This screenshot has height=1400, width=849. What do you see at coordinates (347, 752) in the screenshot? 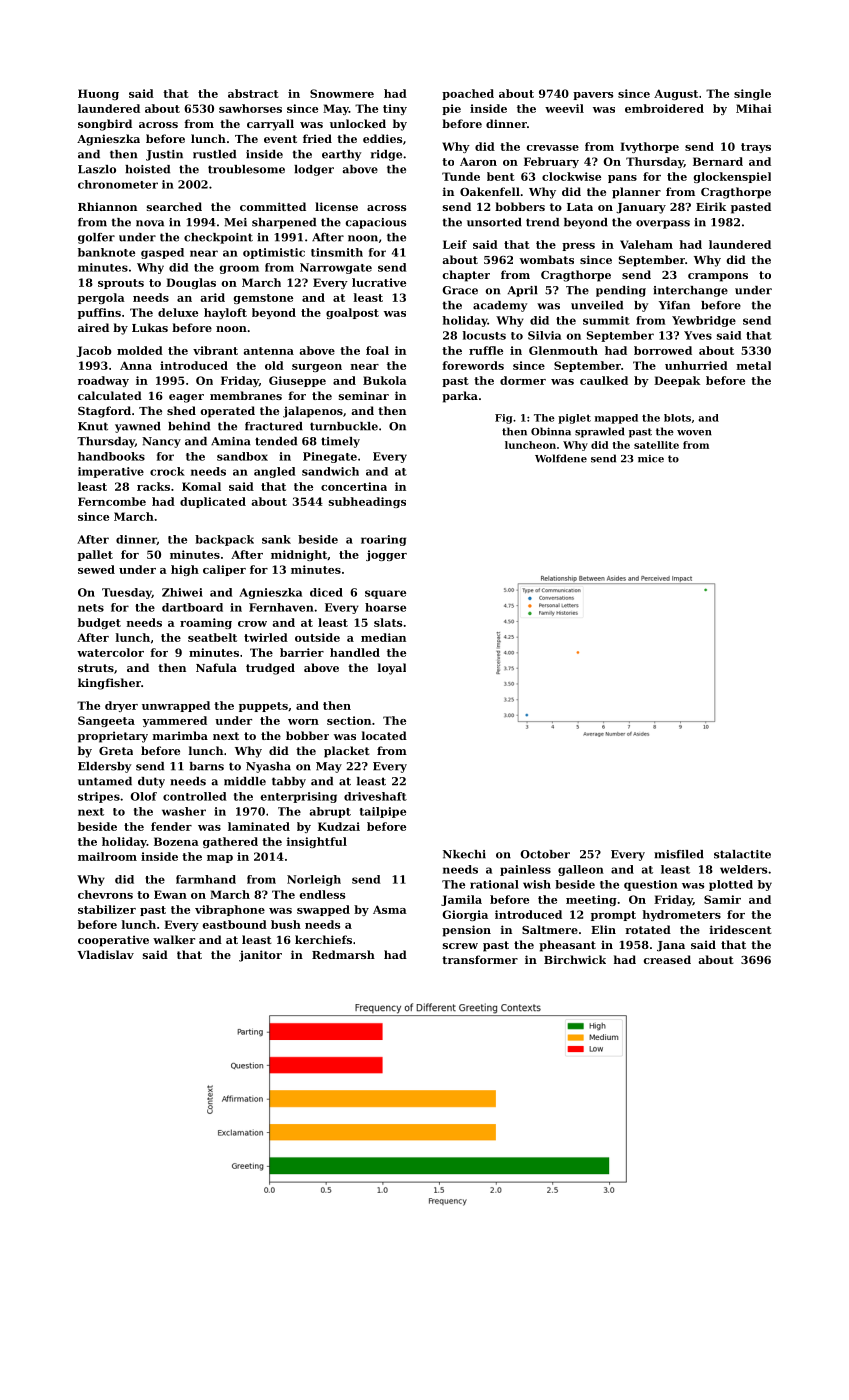
I see `placket` at bounding box center [347, 752].
